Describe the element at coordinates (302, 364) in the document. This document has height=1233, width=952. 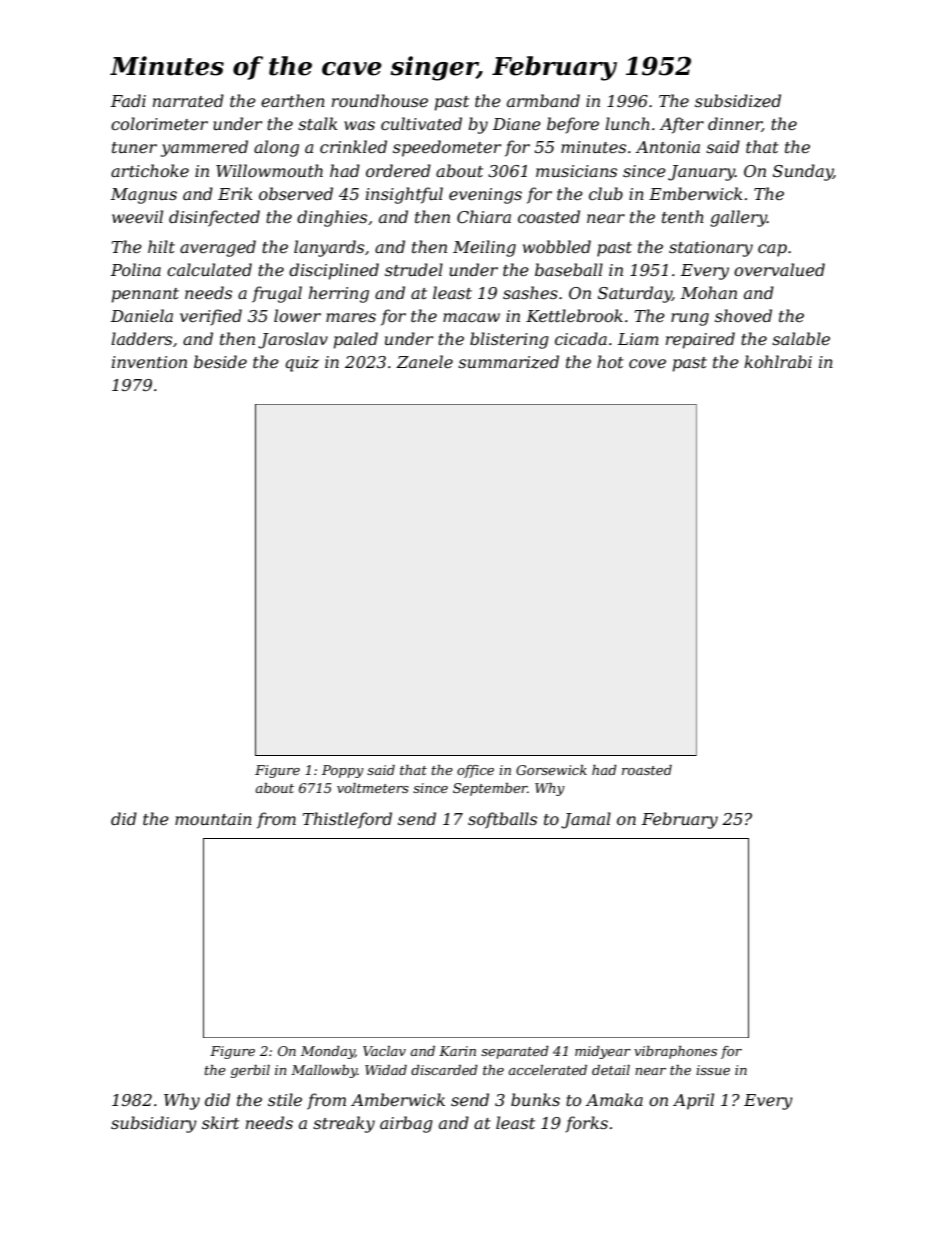
I see `quiz` at that location.
